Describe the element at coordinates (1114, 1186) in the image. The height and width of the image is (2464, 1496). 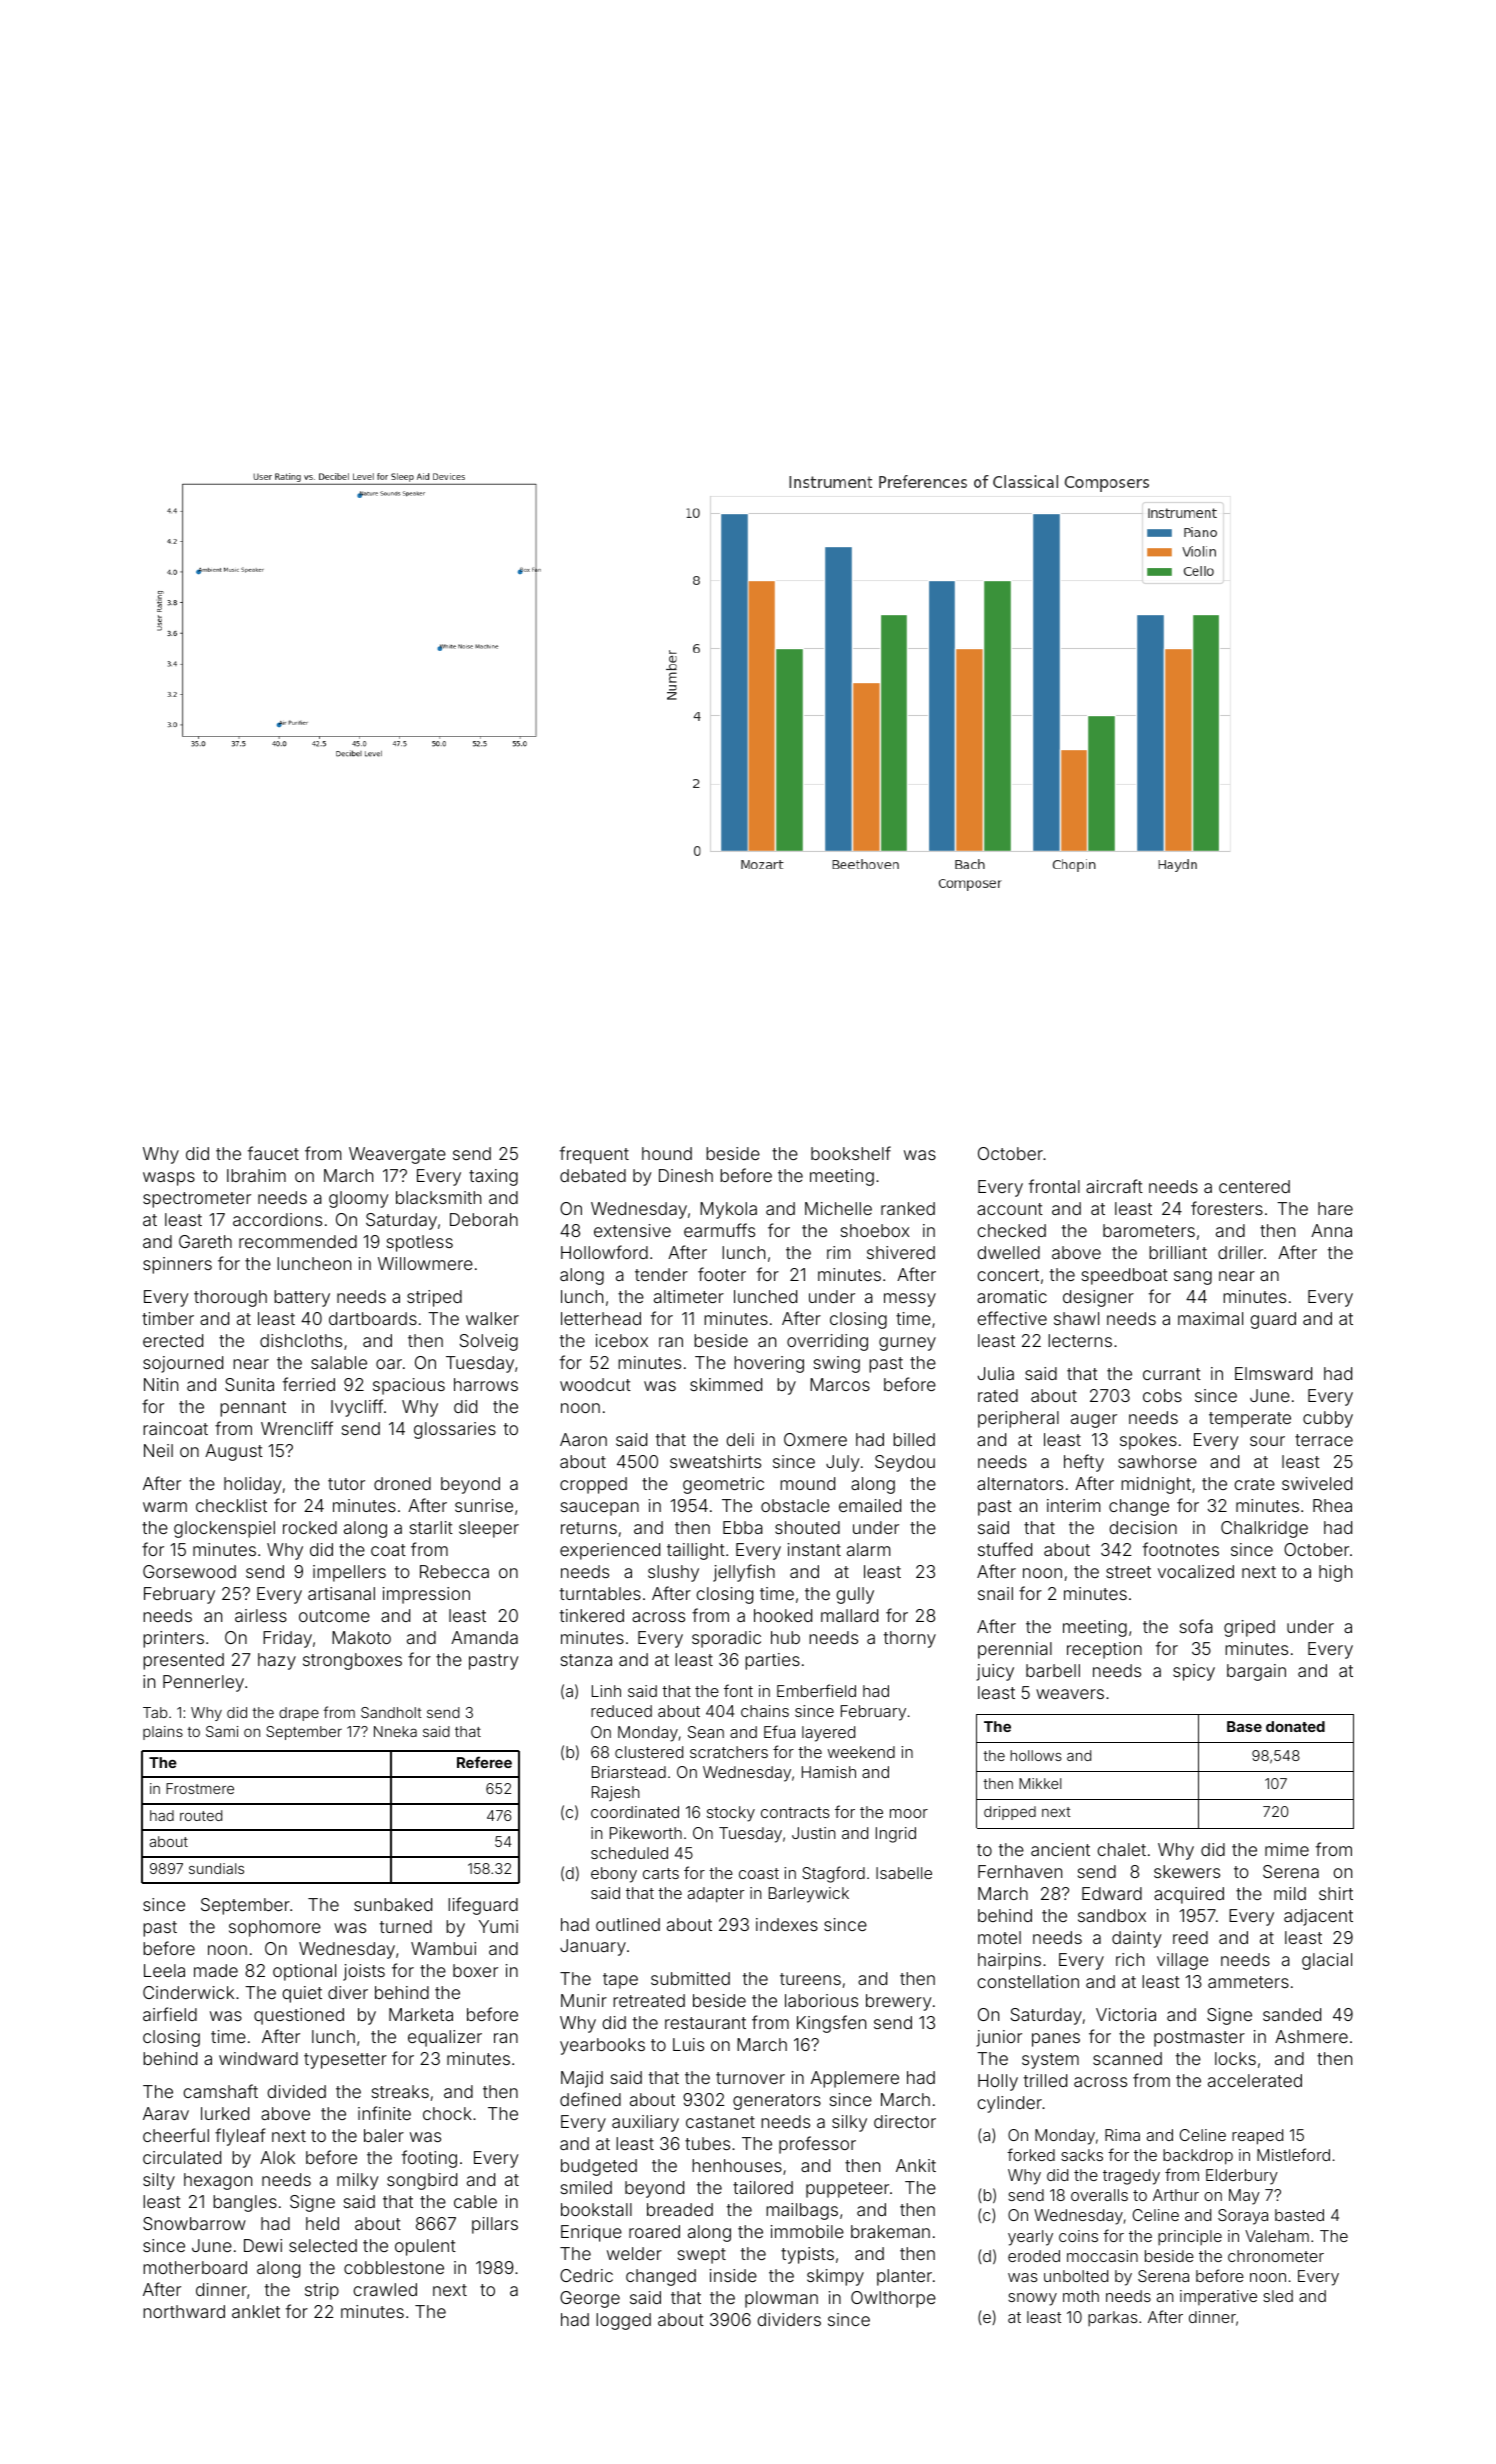
I see `aircraft` at that location.
